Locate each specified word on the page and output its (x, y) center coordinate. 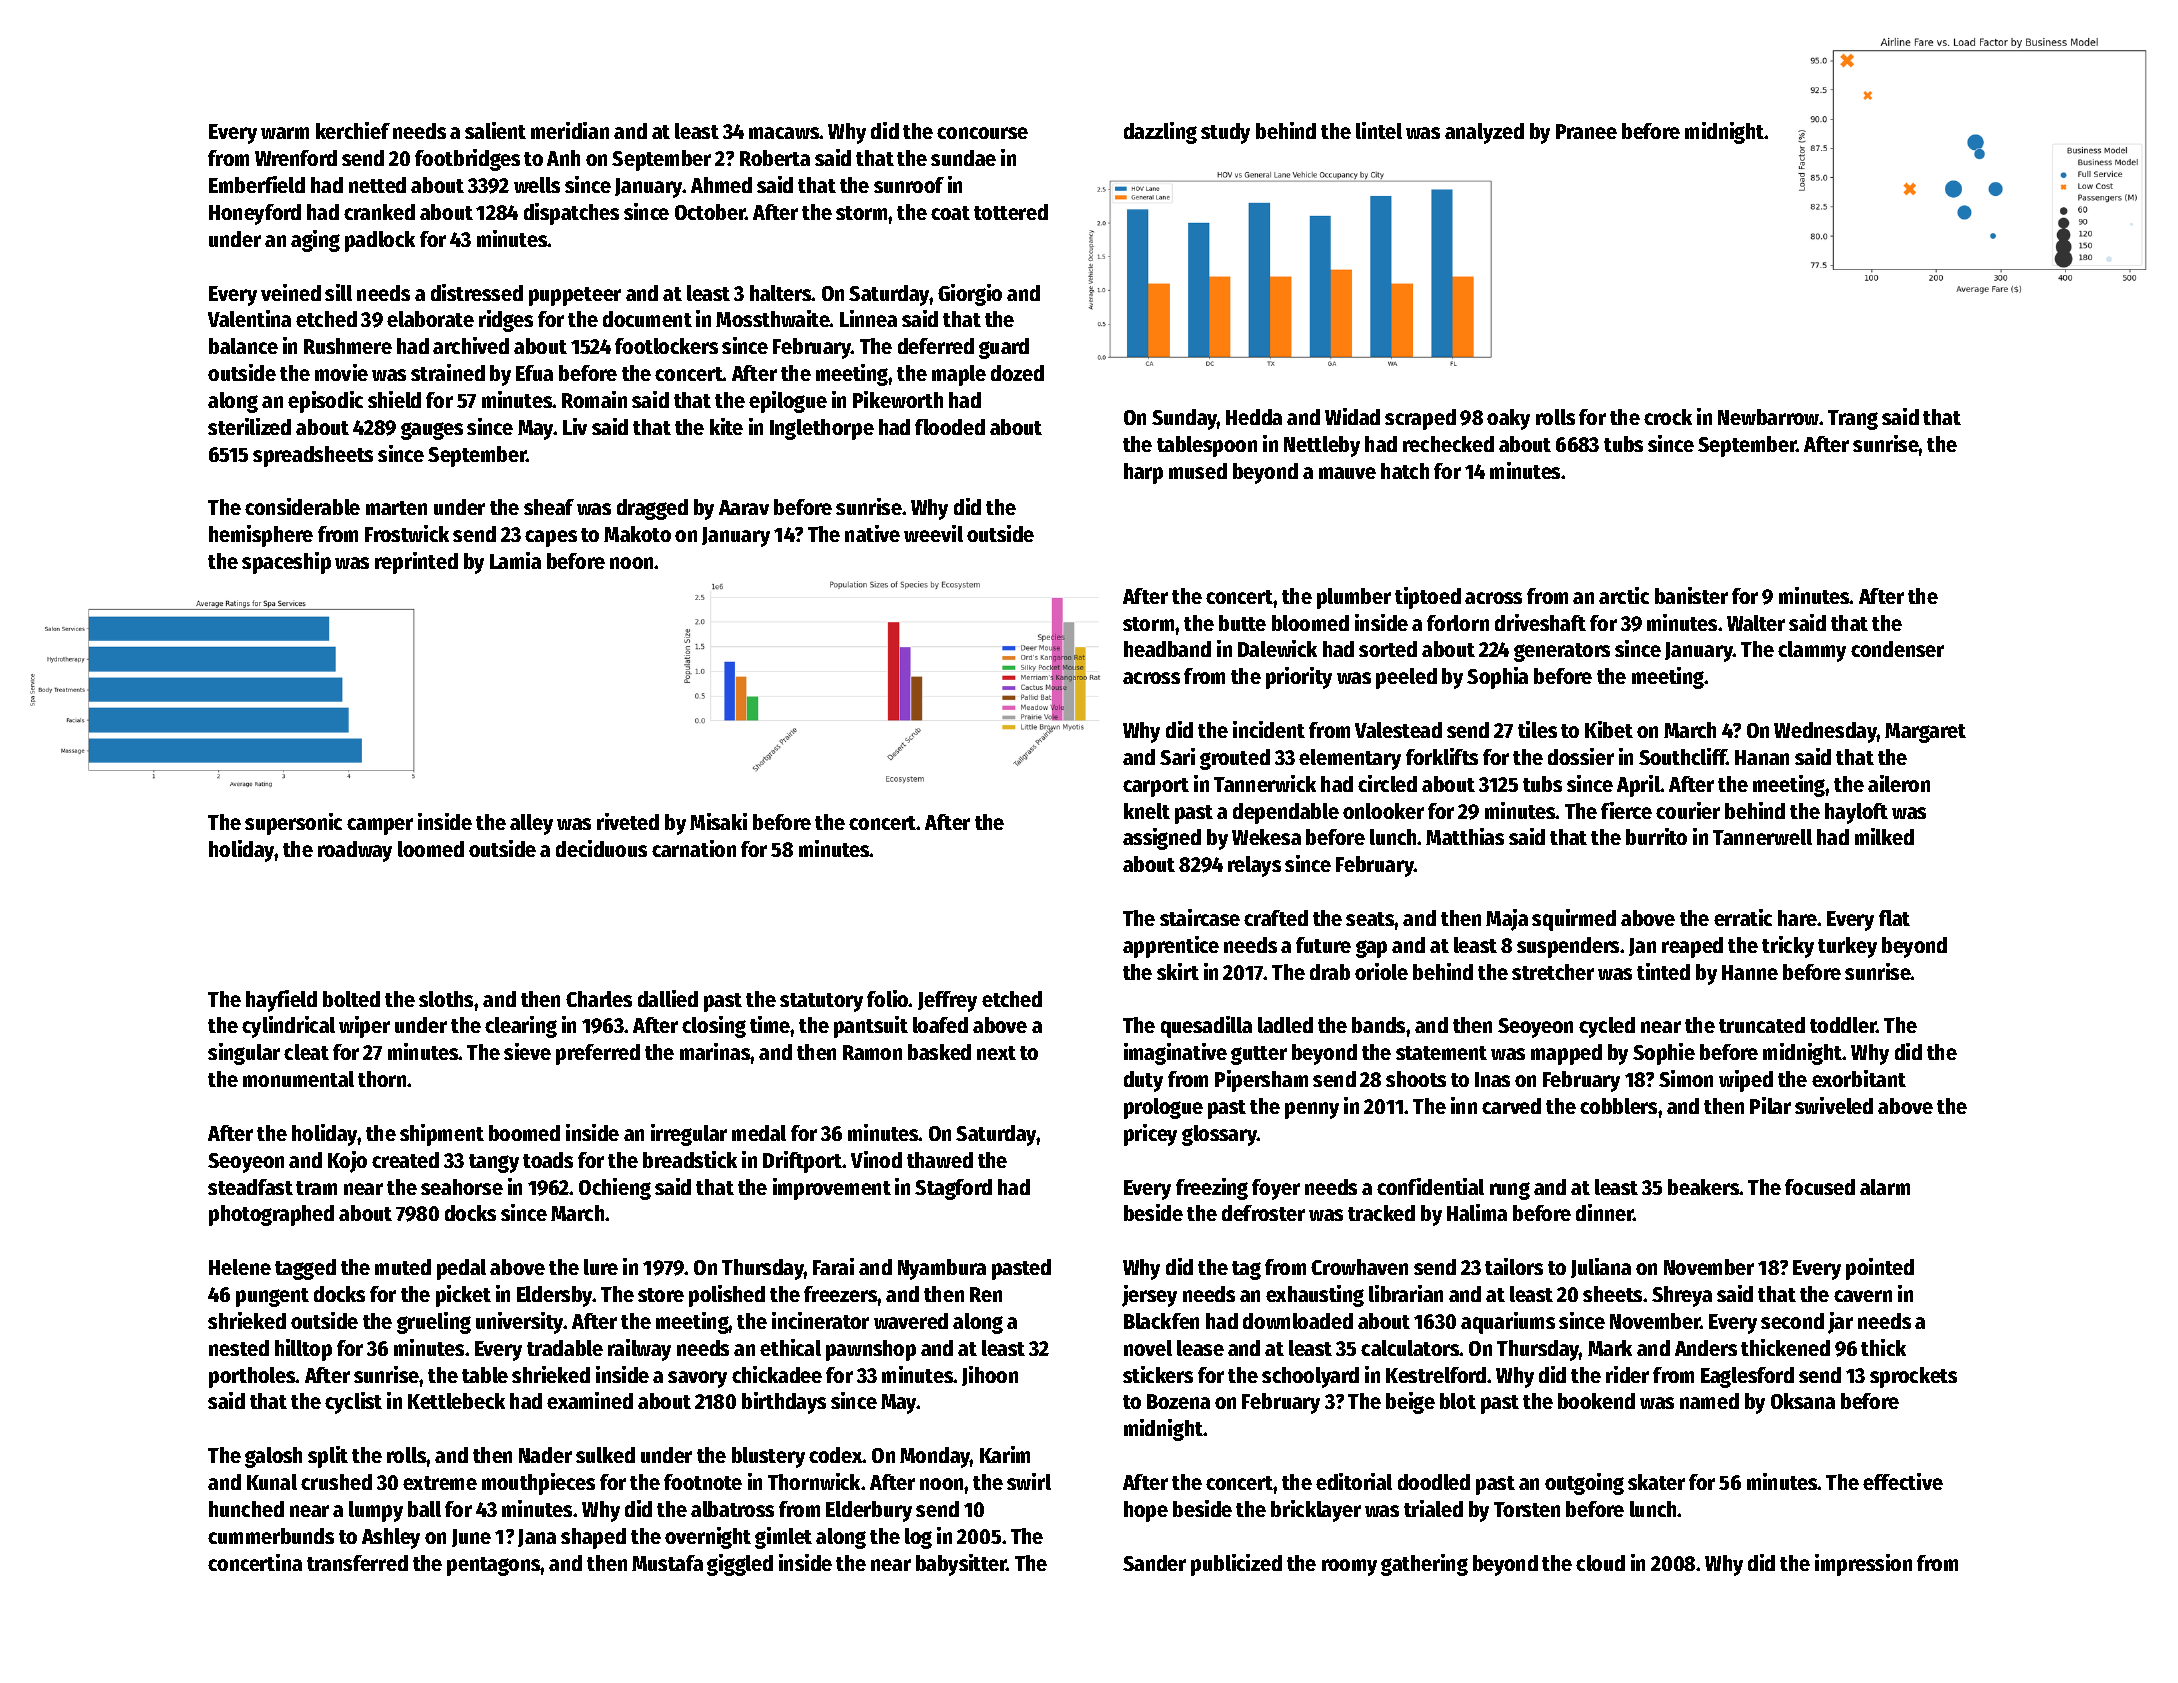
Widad (1352, 416)
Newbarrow (1769, 417)
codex (836, 1455)
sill (338, 292)
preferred (598, 1054)
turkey (1847, 947)
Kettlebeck (456, 1401)
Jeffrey (947, 1001)
